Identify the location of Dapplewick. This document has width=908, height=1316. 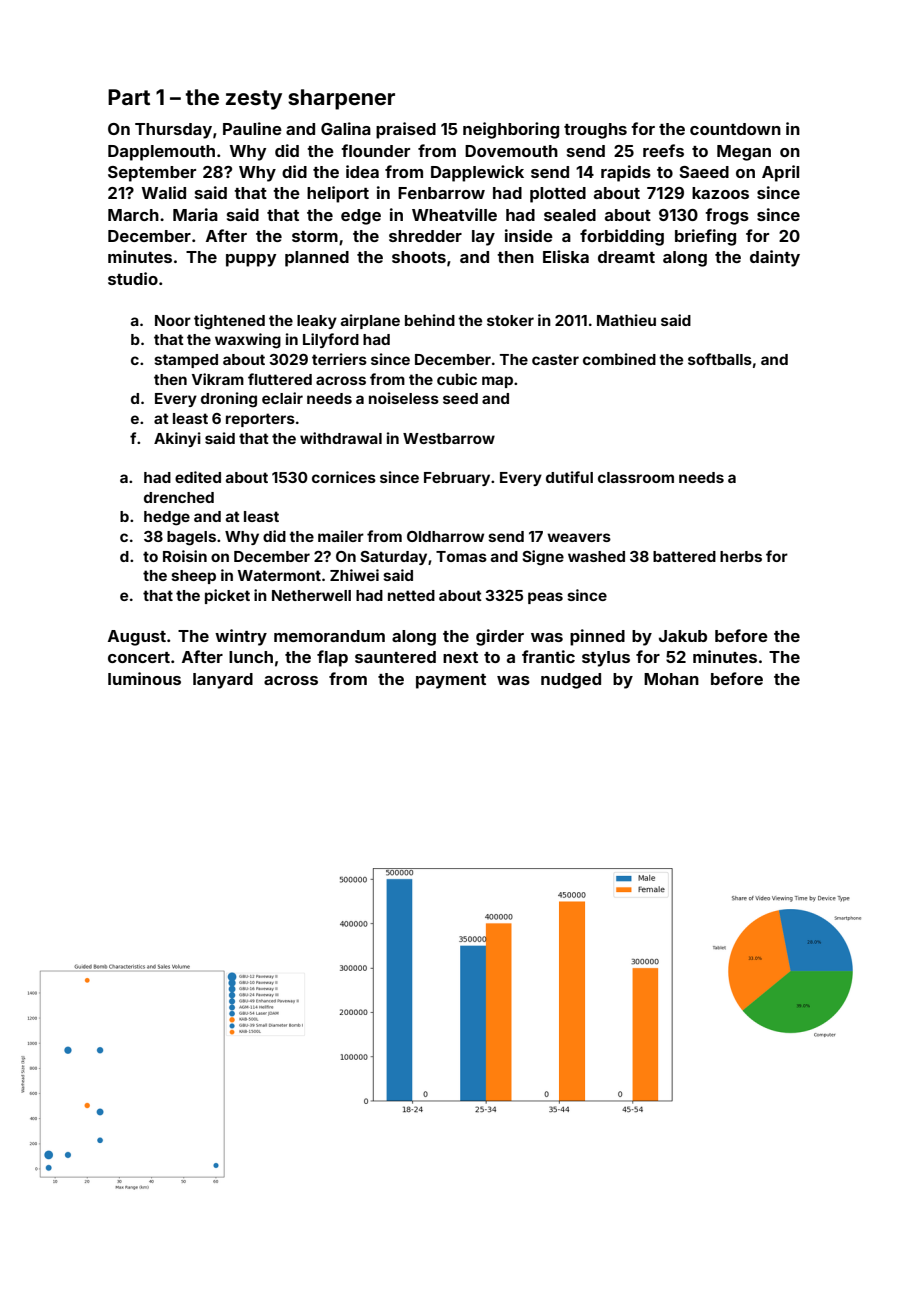
(477, 173).
